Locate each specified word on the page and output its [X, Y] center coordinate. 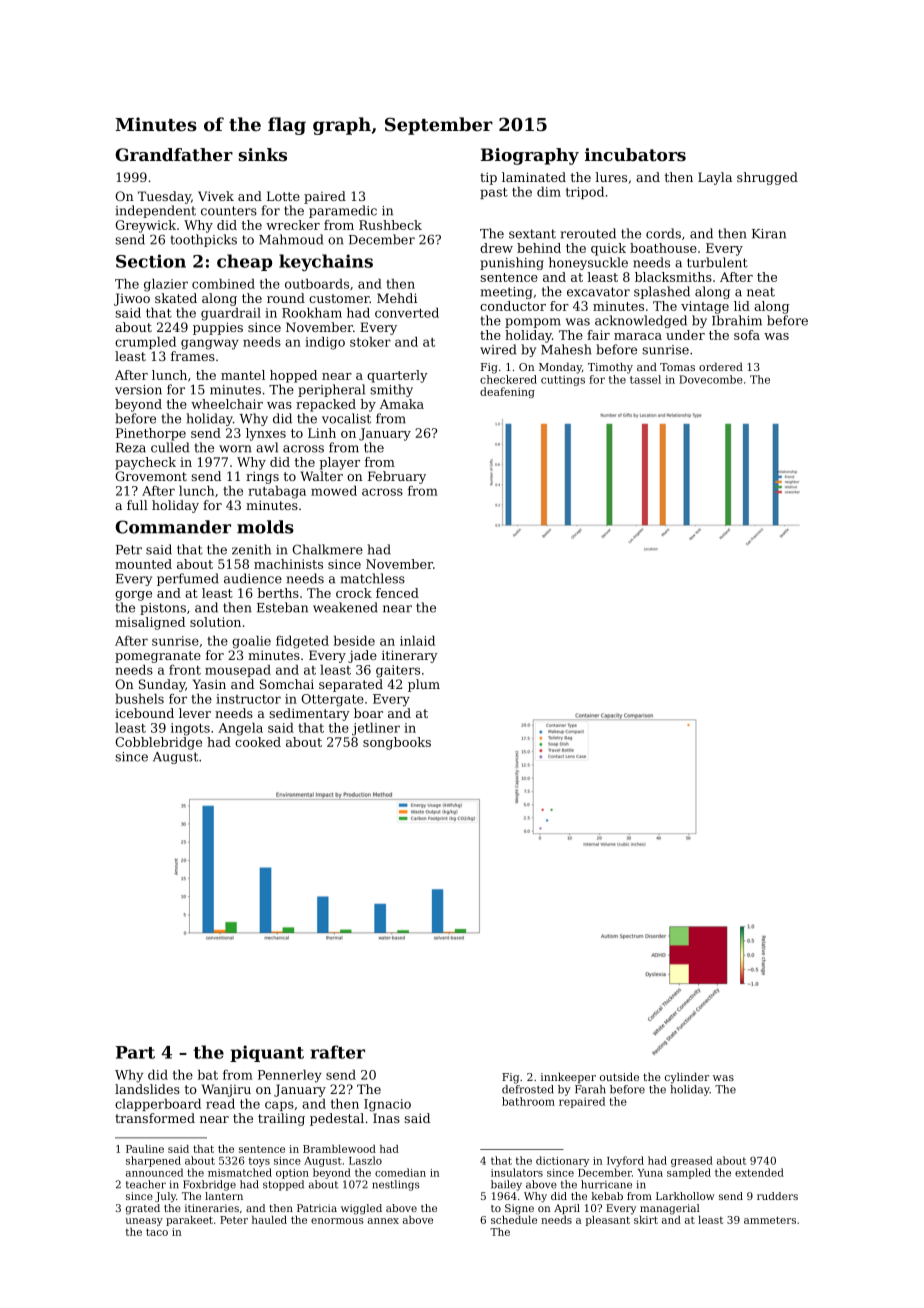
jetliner [376, 729]
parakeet [189, 1221]
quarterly [397, 376]
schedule [514, 1220]
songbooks [397, 743]
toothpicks [203, 240]
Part [135, 1052]
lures [611, 177]
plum [424, 685]
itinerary [410, 656]
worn [235, 449]
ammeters [770, 1220]
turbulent [717, 262]
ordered [721, 366]
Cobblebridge [158, 743]
